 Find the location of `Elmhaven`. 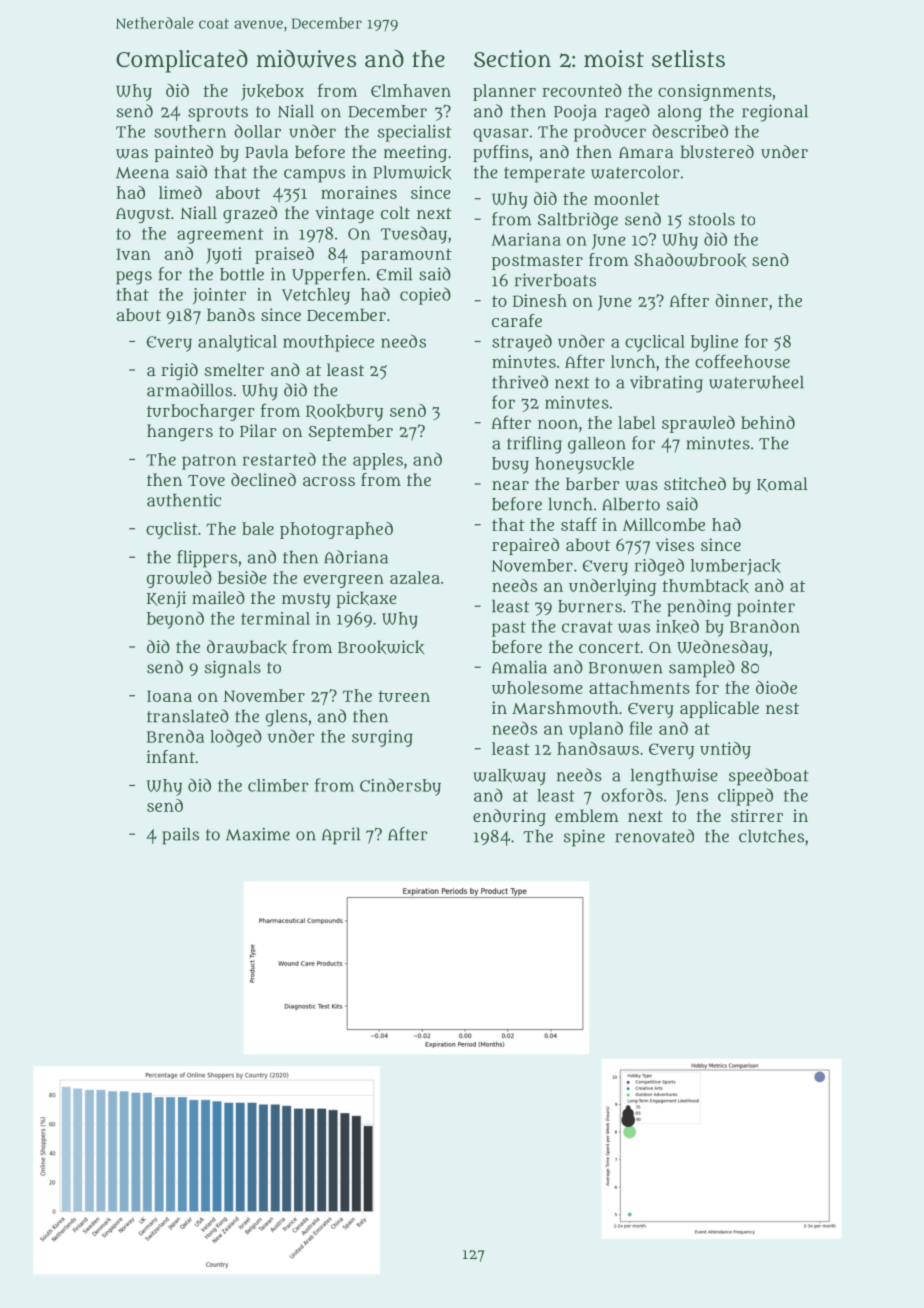

Elmhaven is located at coordinates (411, 90).
